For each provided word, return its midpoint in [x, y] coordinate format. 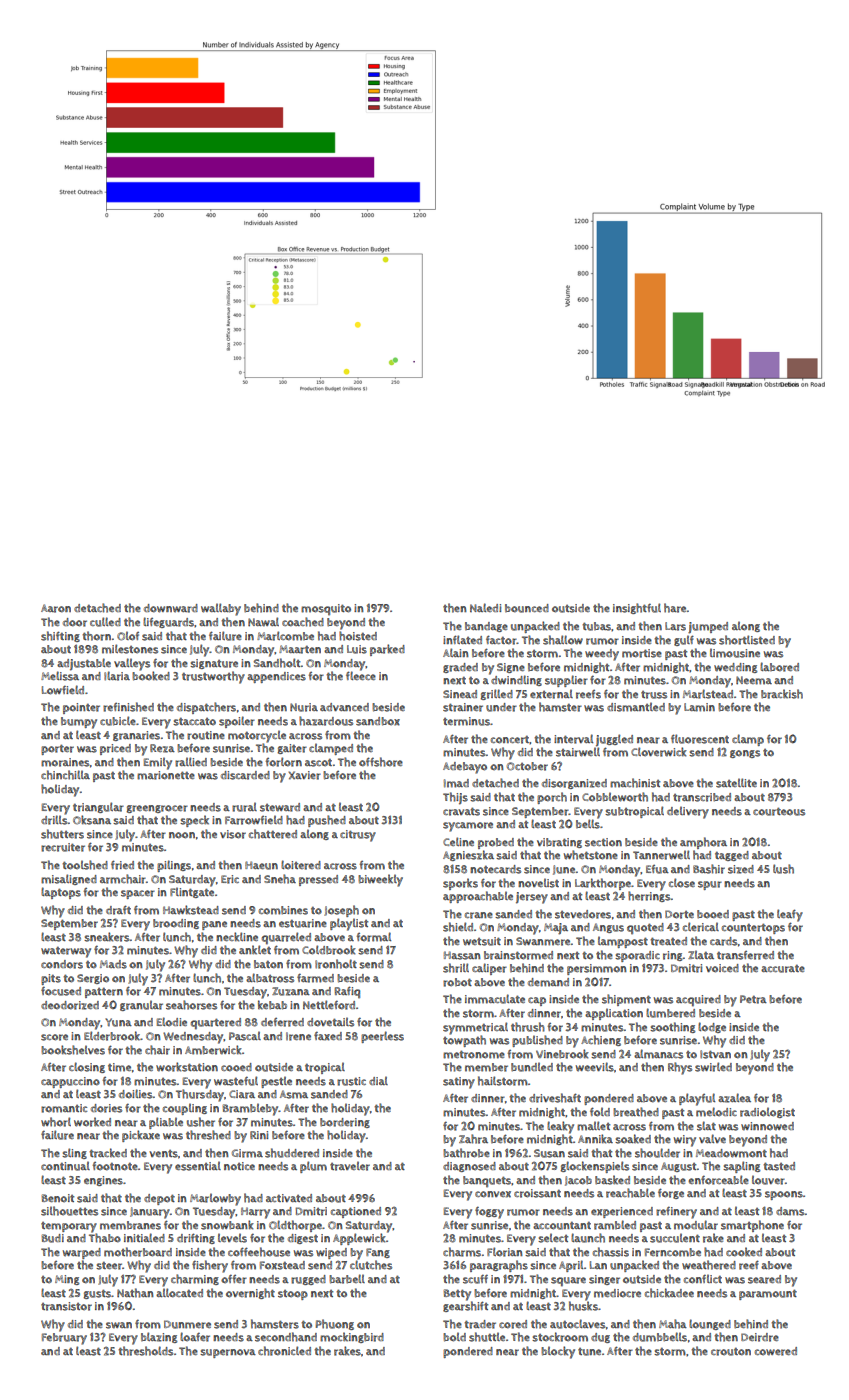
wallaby [221, 609]
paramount [768, 1294]
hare [675, 608]
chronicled [284, 1351]
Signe [511, 668]
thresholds [146, 1351]
